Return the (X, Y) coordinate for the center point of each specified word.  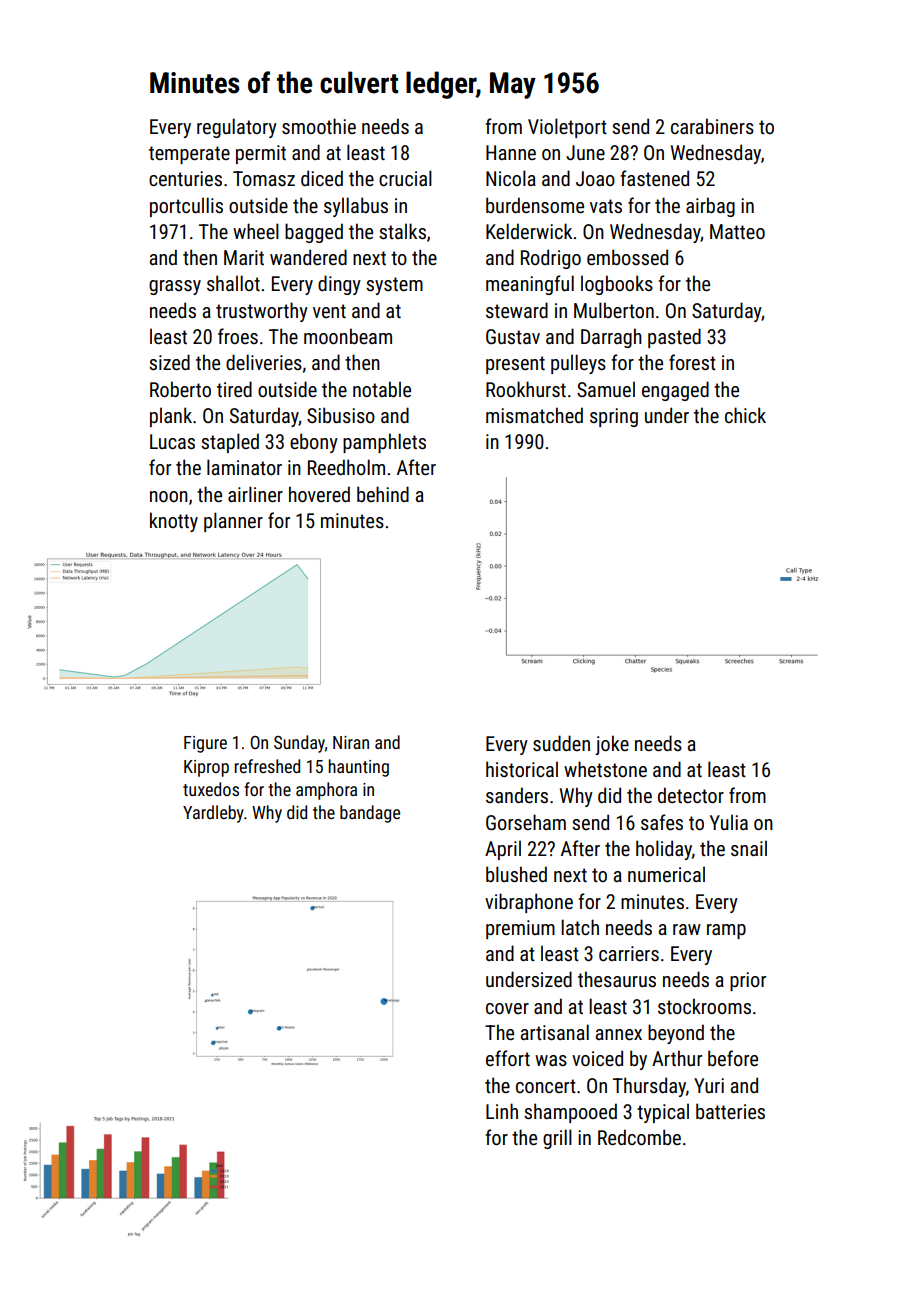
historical (522, 769)
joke (612, 745)
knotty (174, 522)
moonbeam (348, 336)
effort (508, 1058)
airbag (710, 207)
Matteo (737, 231)
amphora (326, 791)
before (733, 1058)
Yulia (729, 822)
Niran (351, 742)
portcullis (186, 207)
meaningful (530, 285)
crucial (405, 178)
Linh (502, 1111)
